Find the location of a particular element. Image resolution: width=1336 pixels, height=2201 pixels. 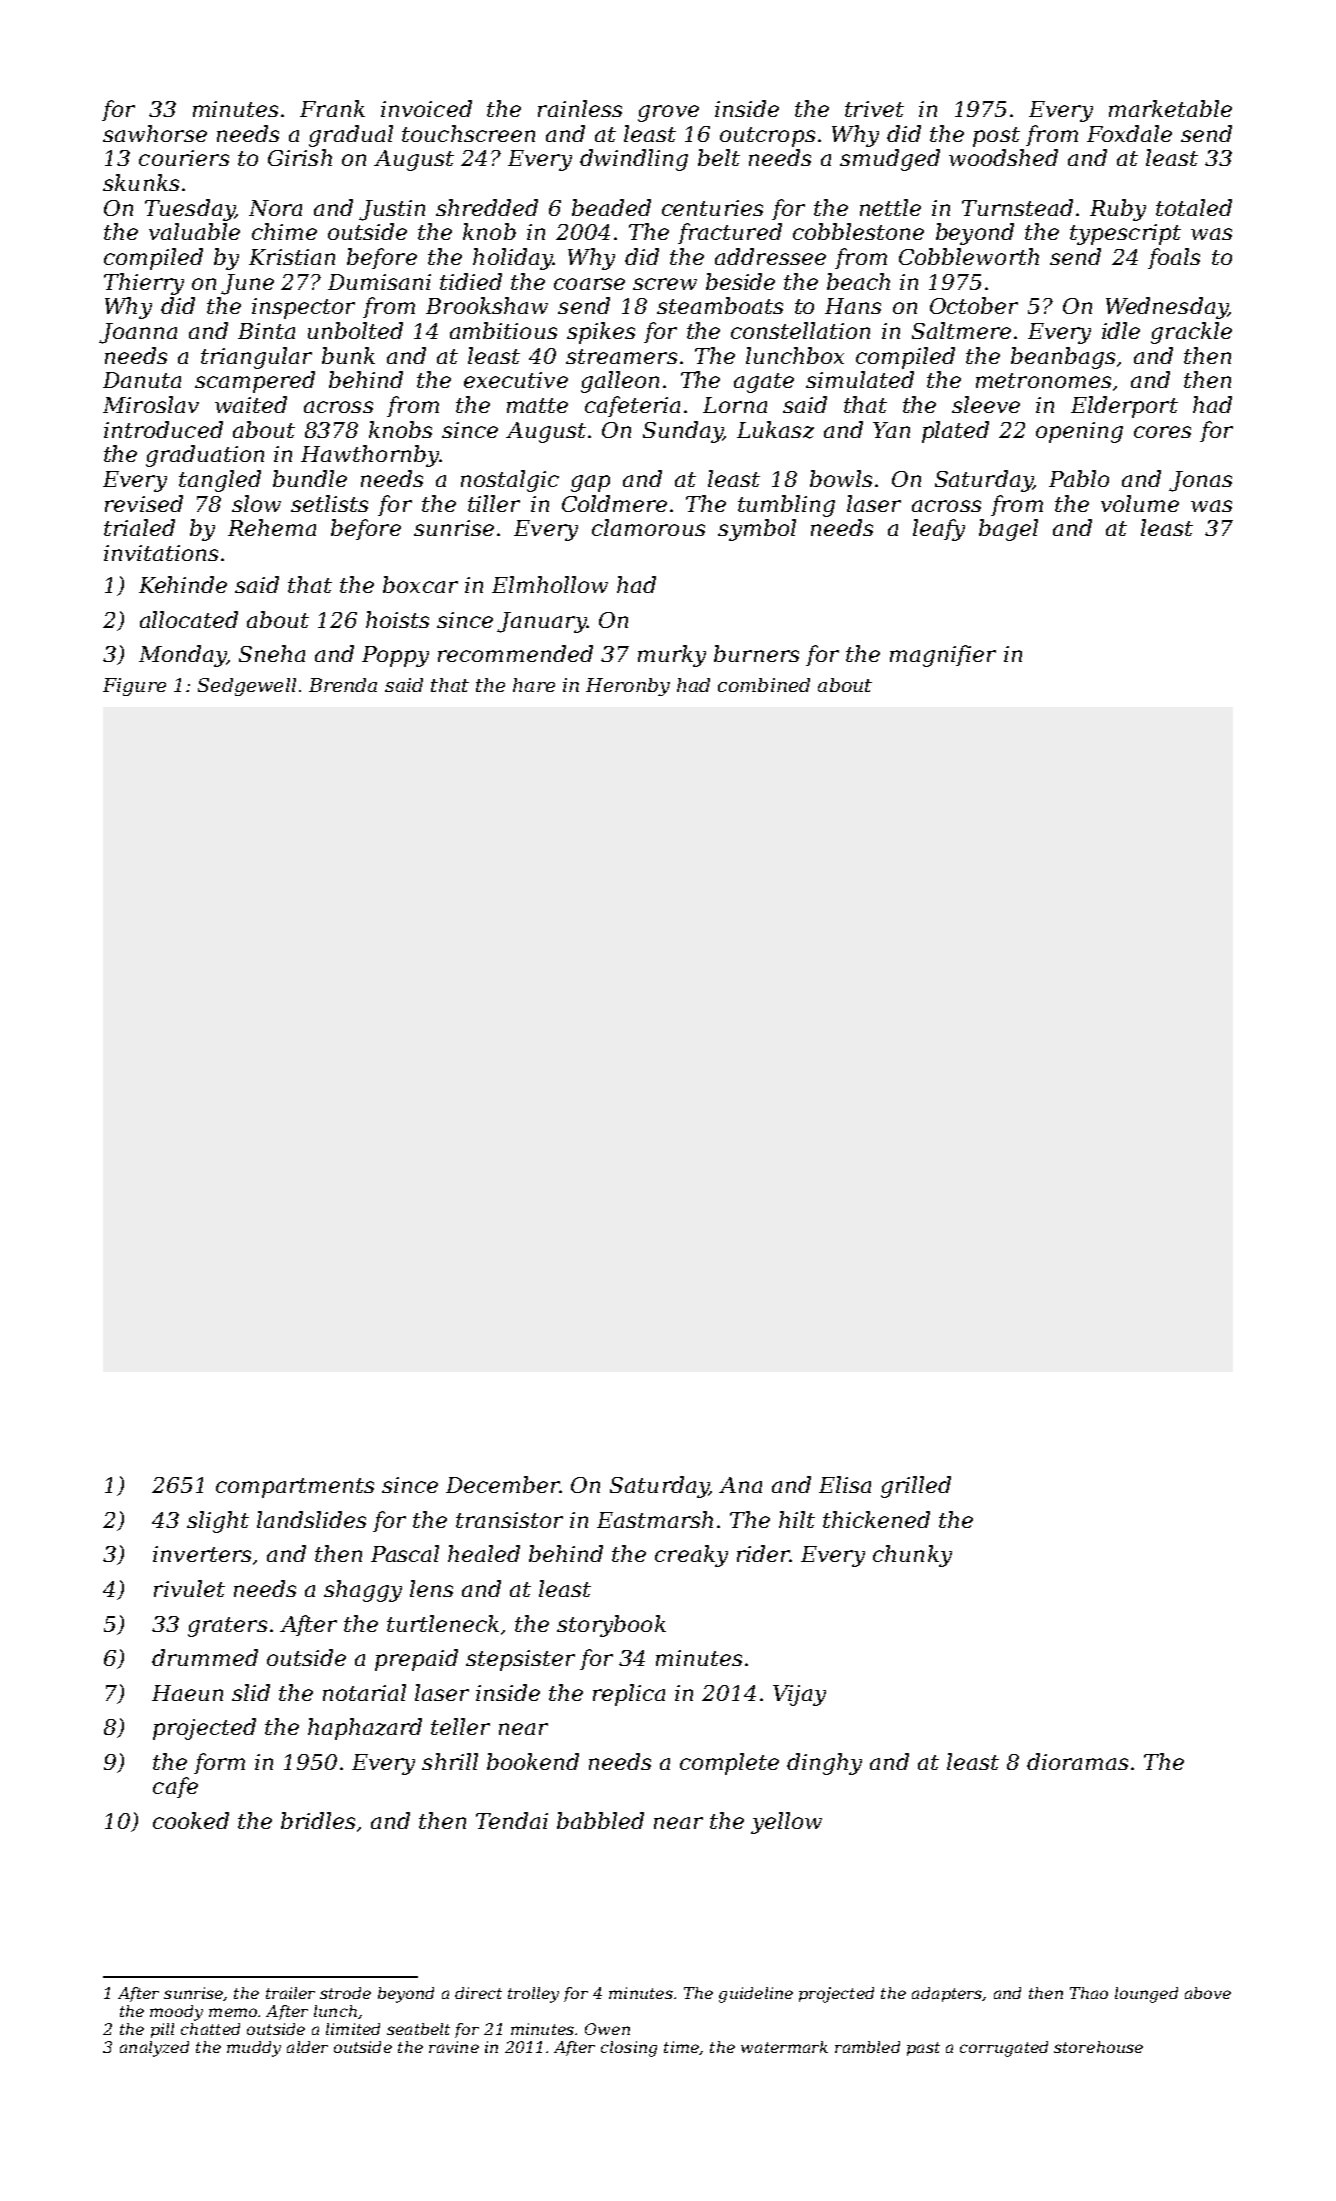

storehouse is located at coordinates (1098, 2047).
